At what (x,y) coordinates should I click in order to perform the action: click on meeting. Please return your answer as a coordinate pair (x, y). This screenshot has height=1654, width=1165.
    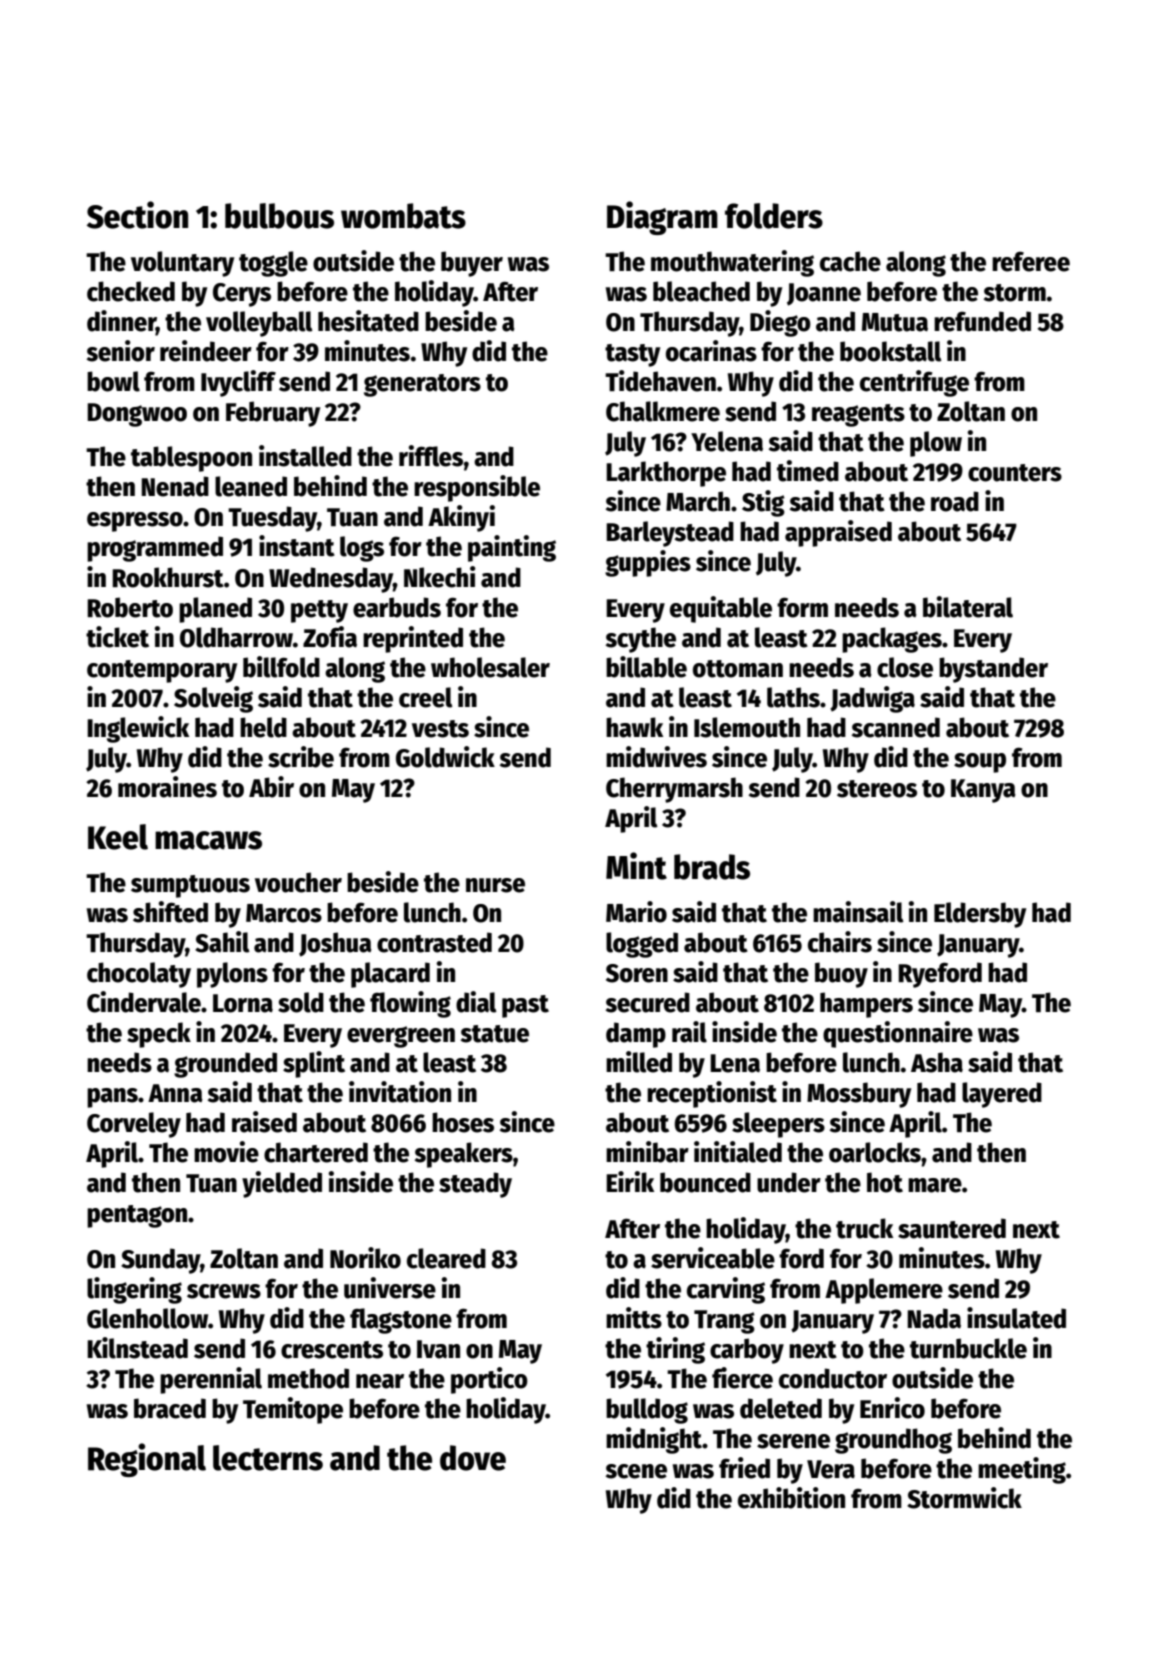
    Looking at the image, I should click on (1022, 1470).
